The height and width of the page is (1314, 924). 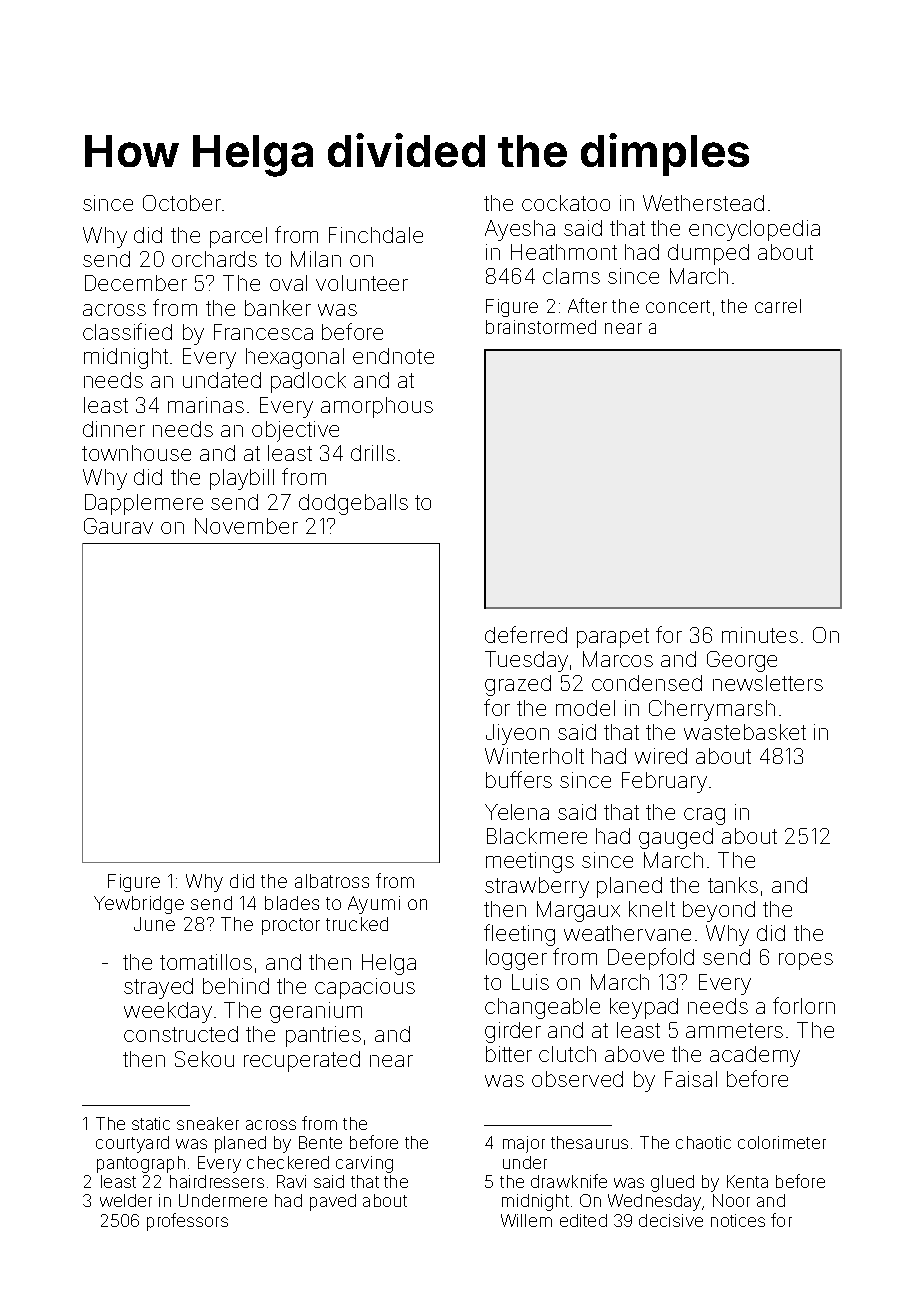 What do you see at coordinates (357, 924) in the page?
I see `trucked` at bounding box center [357, 924].
